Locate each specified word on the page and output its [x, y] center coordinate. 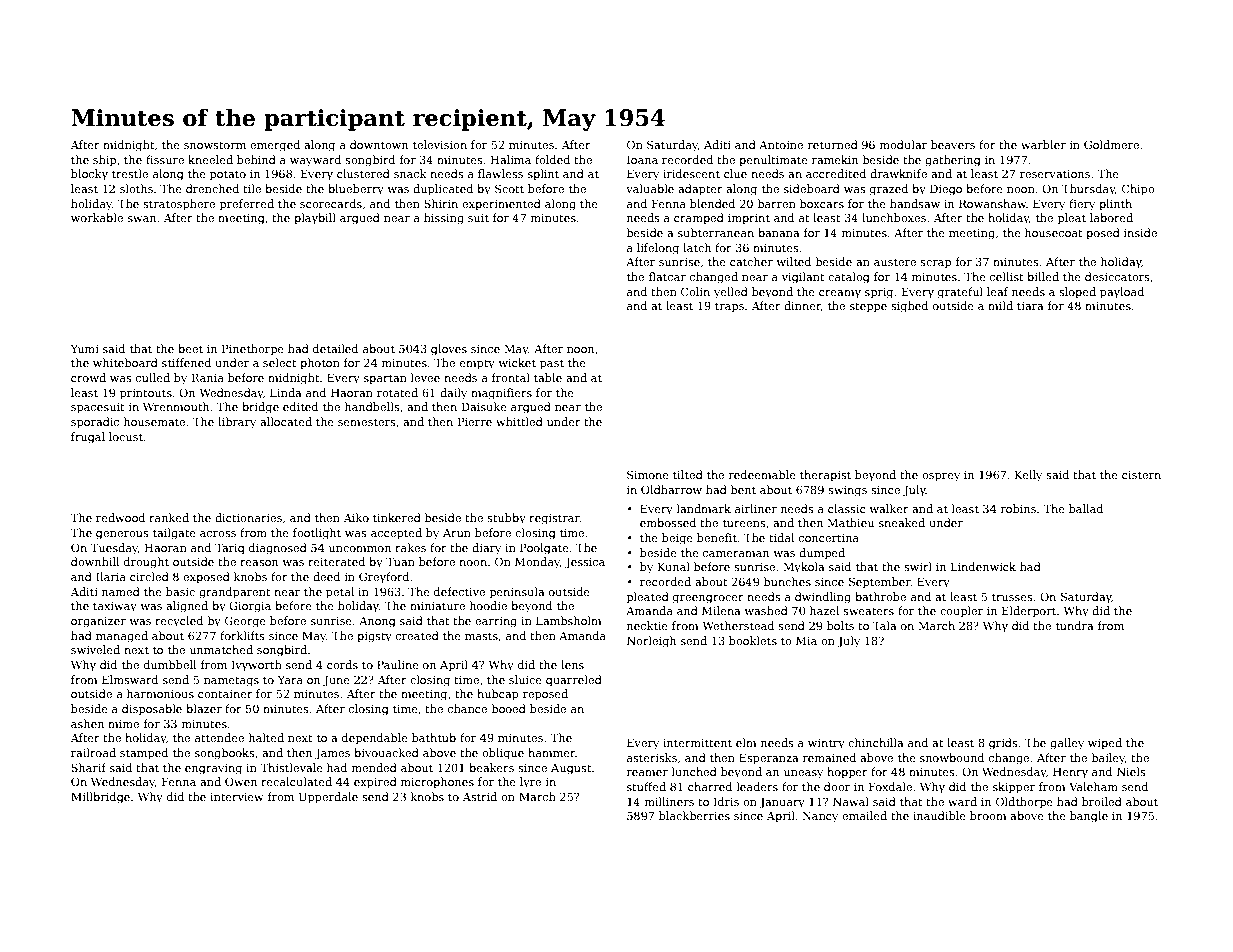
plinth [1115, 205]
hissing [444, 219]
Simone [648, 474]
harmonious [160, 693]
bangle [1089, 817]
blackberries [694, 815]
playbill [315, 219]
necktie [647, 625]
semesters [367, 422]
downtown [379, 144]
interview [237, 797]
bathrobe [880, 596]
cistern [1141, 475]
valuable [650, 188]
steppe [868, 307]
